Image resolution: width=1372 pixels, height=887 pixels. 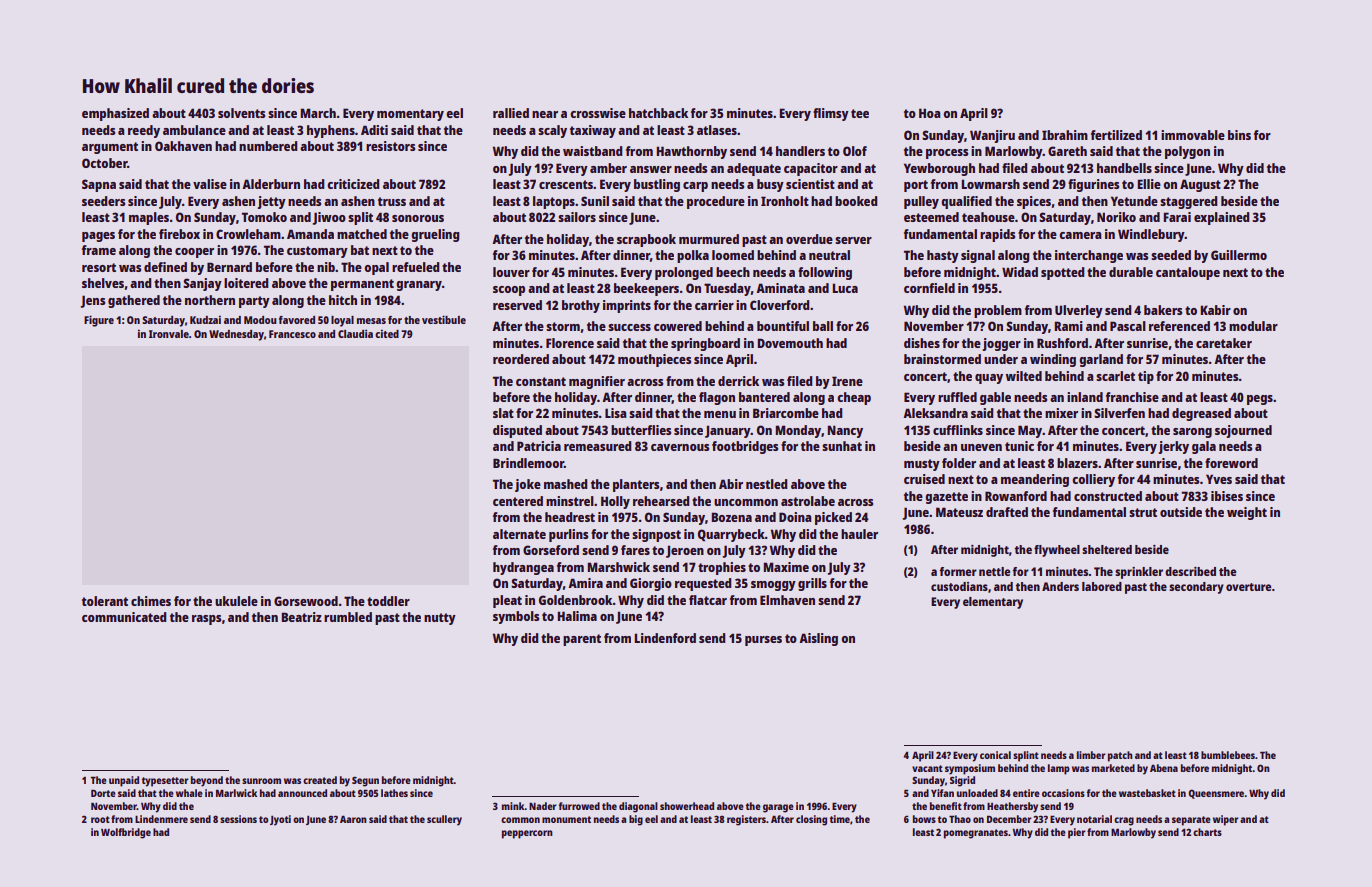 What do you see at coordinates (99, 321) in the image?
I see `Figure` at bounding box center [99, 321].
